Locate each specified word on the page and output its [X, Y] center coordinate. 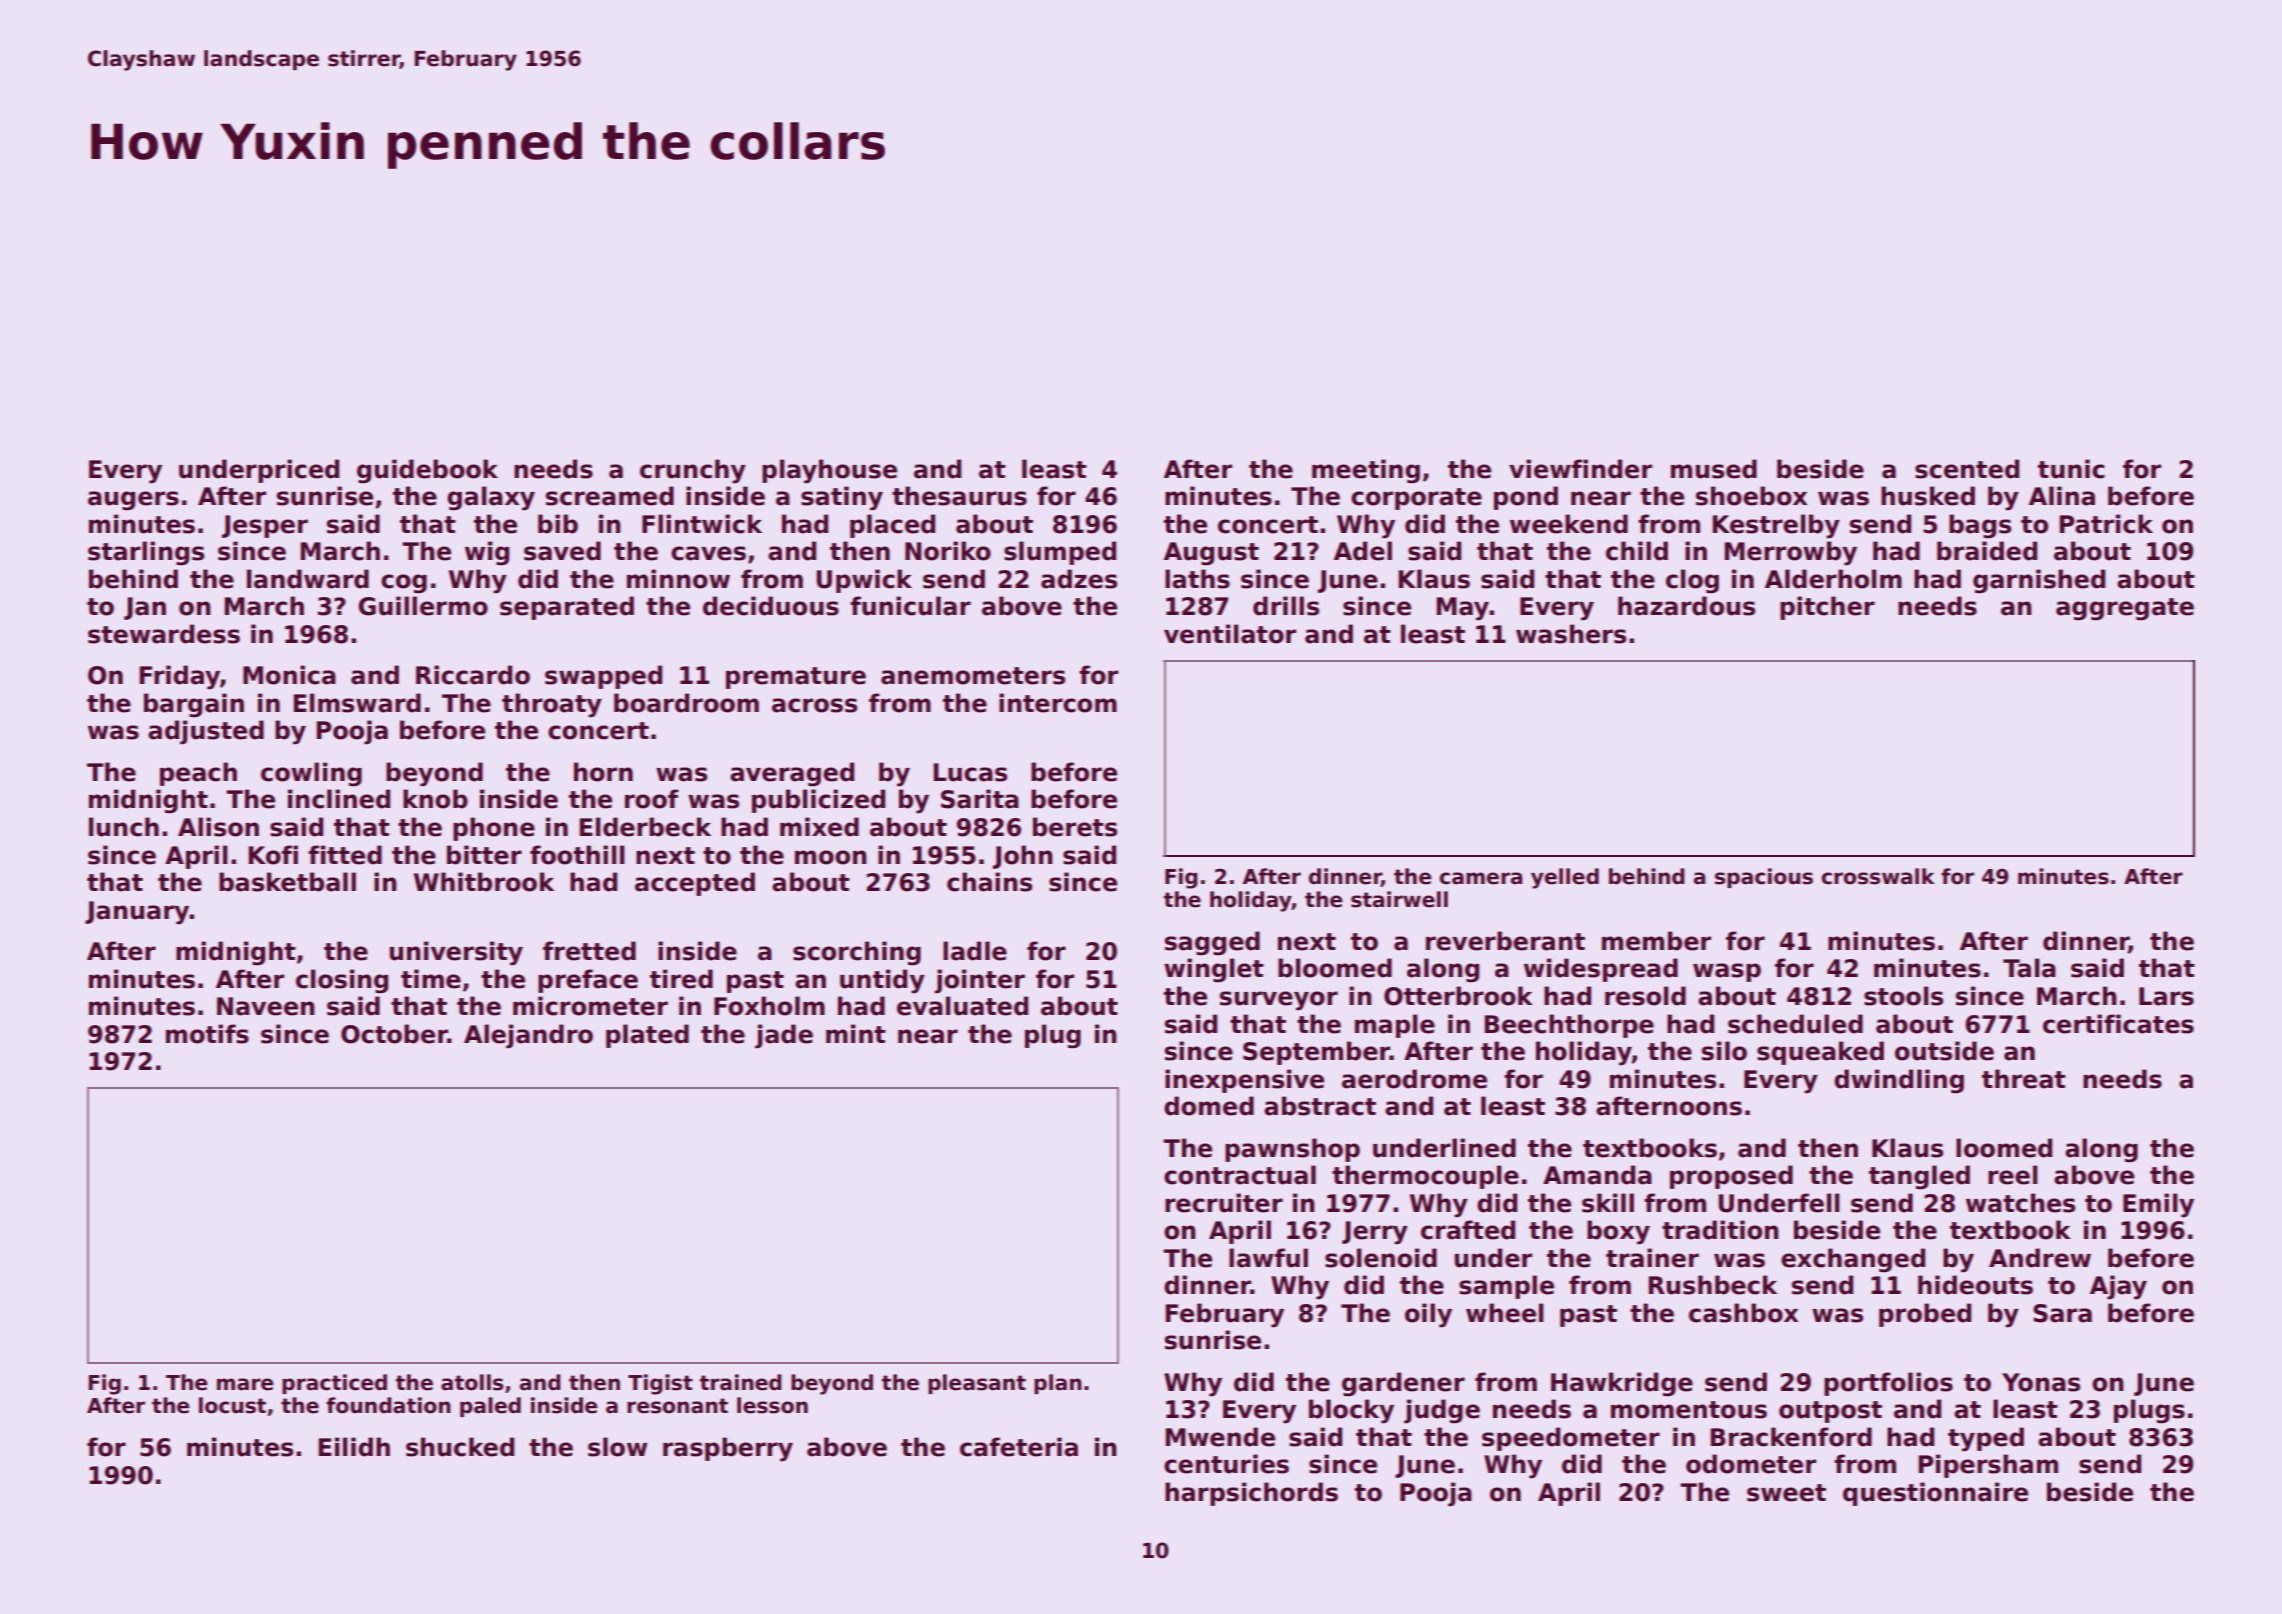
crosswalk [1878, 876]
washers [1571, 634]
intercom [1058, 703]
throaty [552, 705]
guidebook [427, 471]
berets [1075, 827]
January [137, 913]
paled [490, 1407]
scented [1967, 469]
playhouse [829, 471]
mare [245, 1384]
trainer [1652, 1258]
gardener [1403, 1384]
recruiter [1224, 1203]
